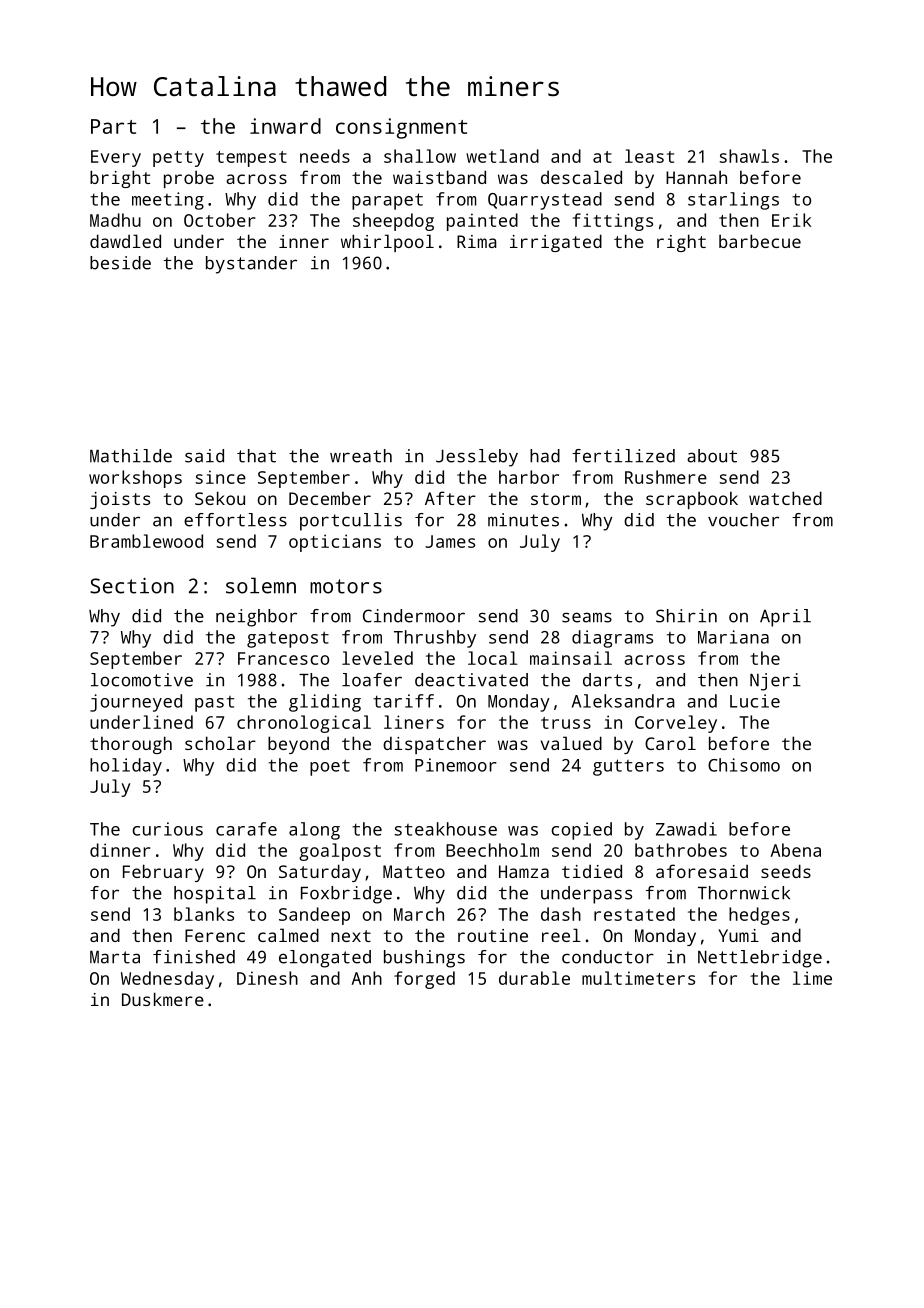 The height and width of the screenshot is (1308, 924). Describe the element at coordinates (581, 831) in the screenshot. I see `copied` at that location.
